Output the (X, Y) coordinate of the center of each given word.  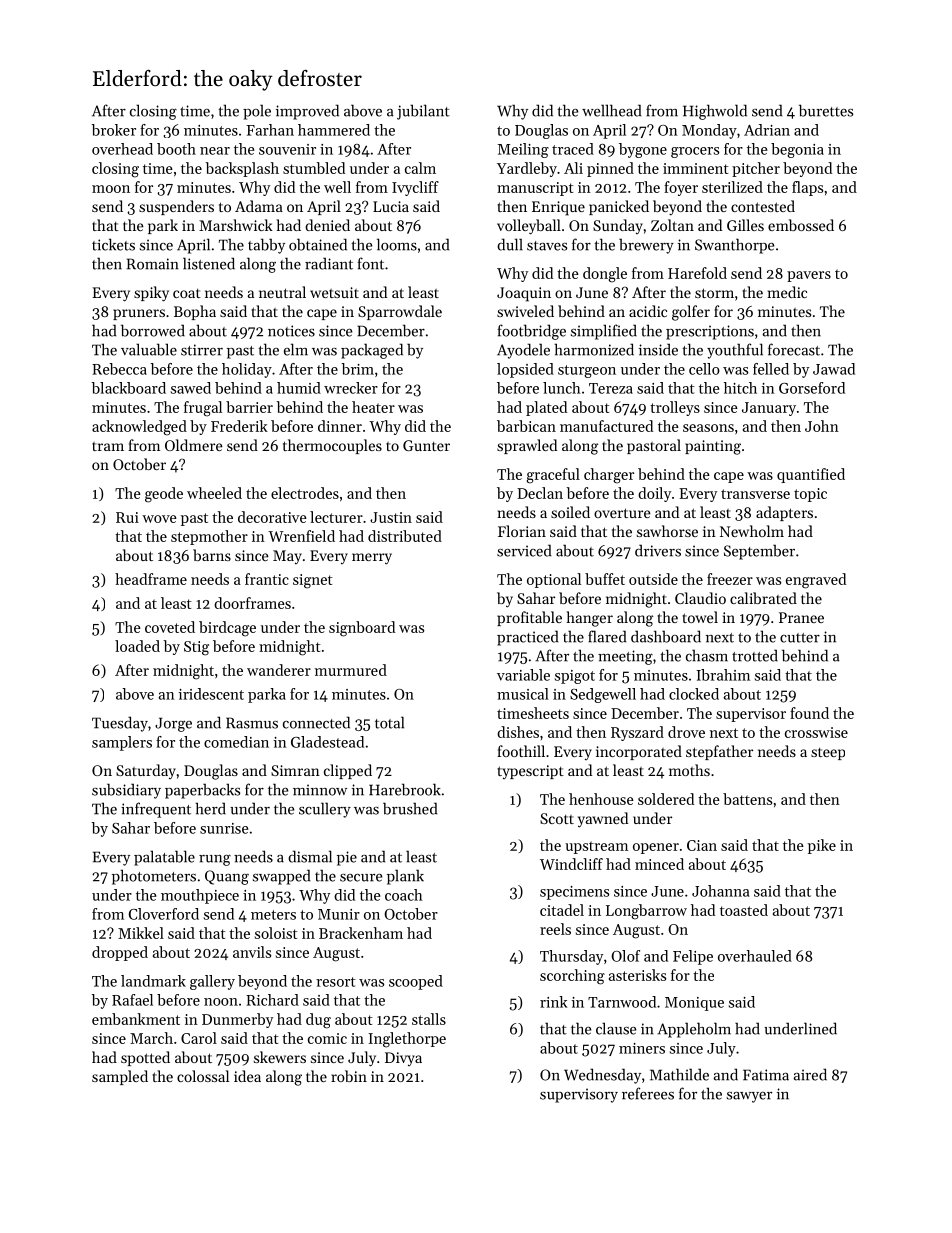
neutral (282, 292)
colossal (203, 1076)
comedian (236, 742)
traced (573, 149)
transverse (755, 494)
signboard (362, 629)
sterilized (732, 187)
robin (349, 1076)
